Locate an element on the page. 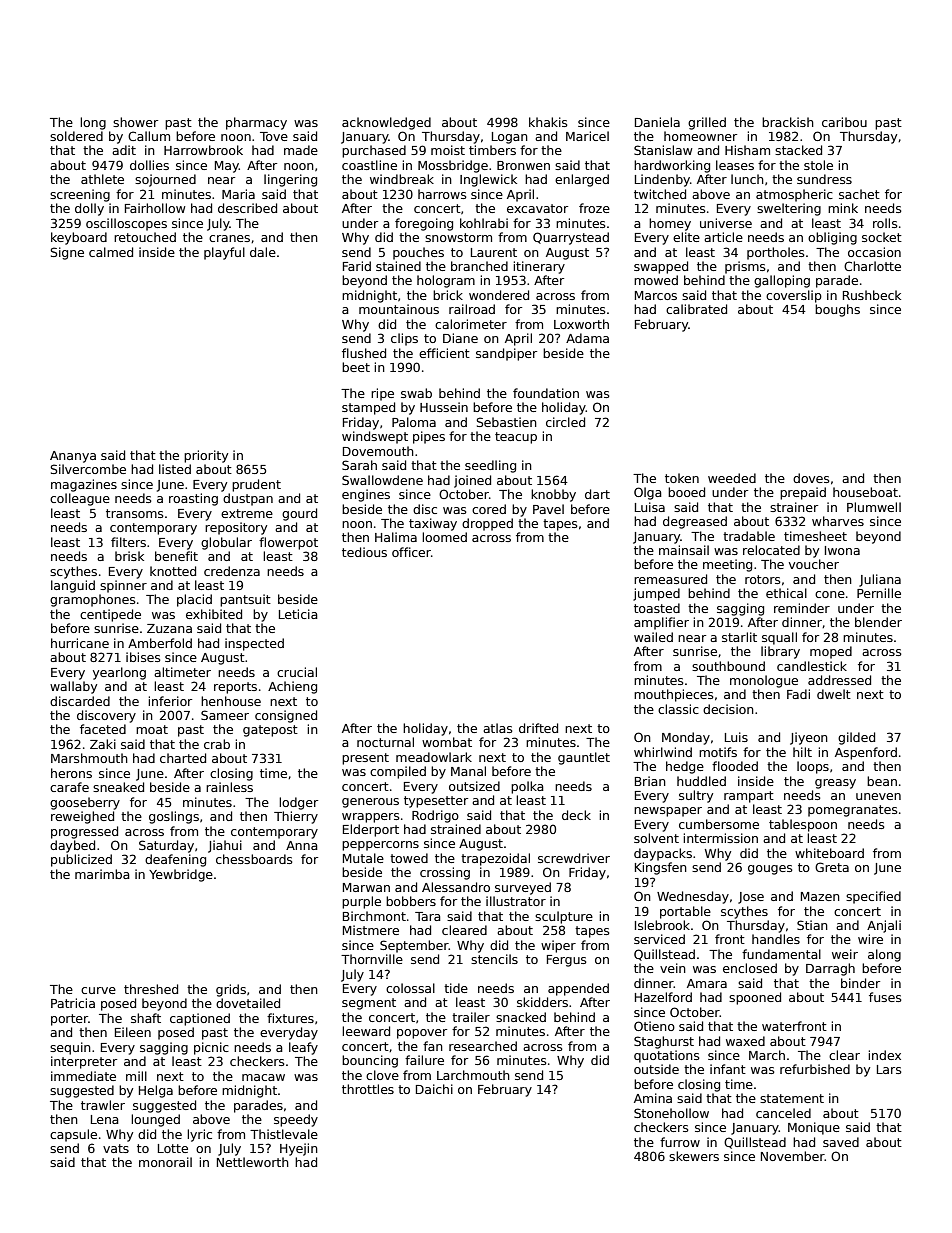 This document has height=1233, width=952. engines is located at coordinates (366, 495).
